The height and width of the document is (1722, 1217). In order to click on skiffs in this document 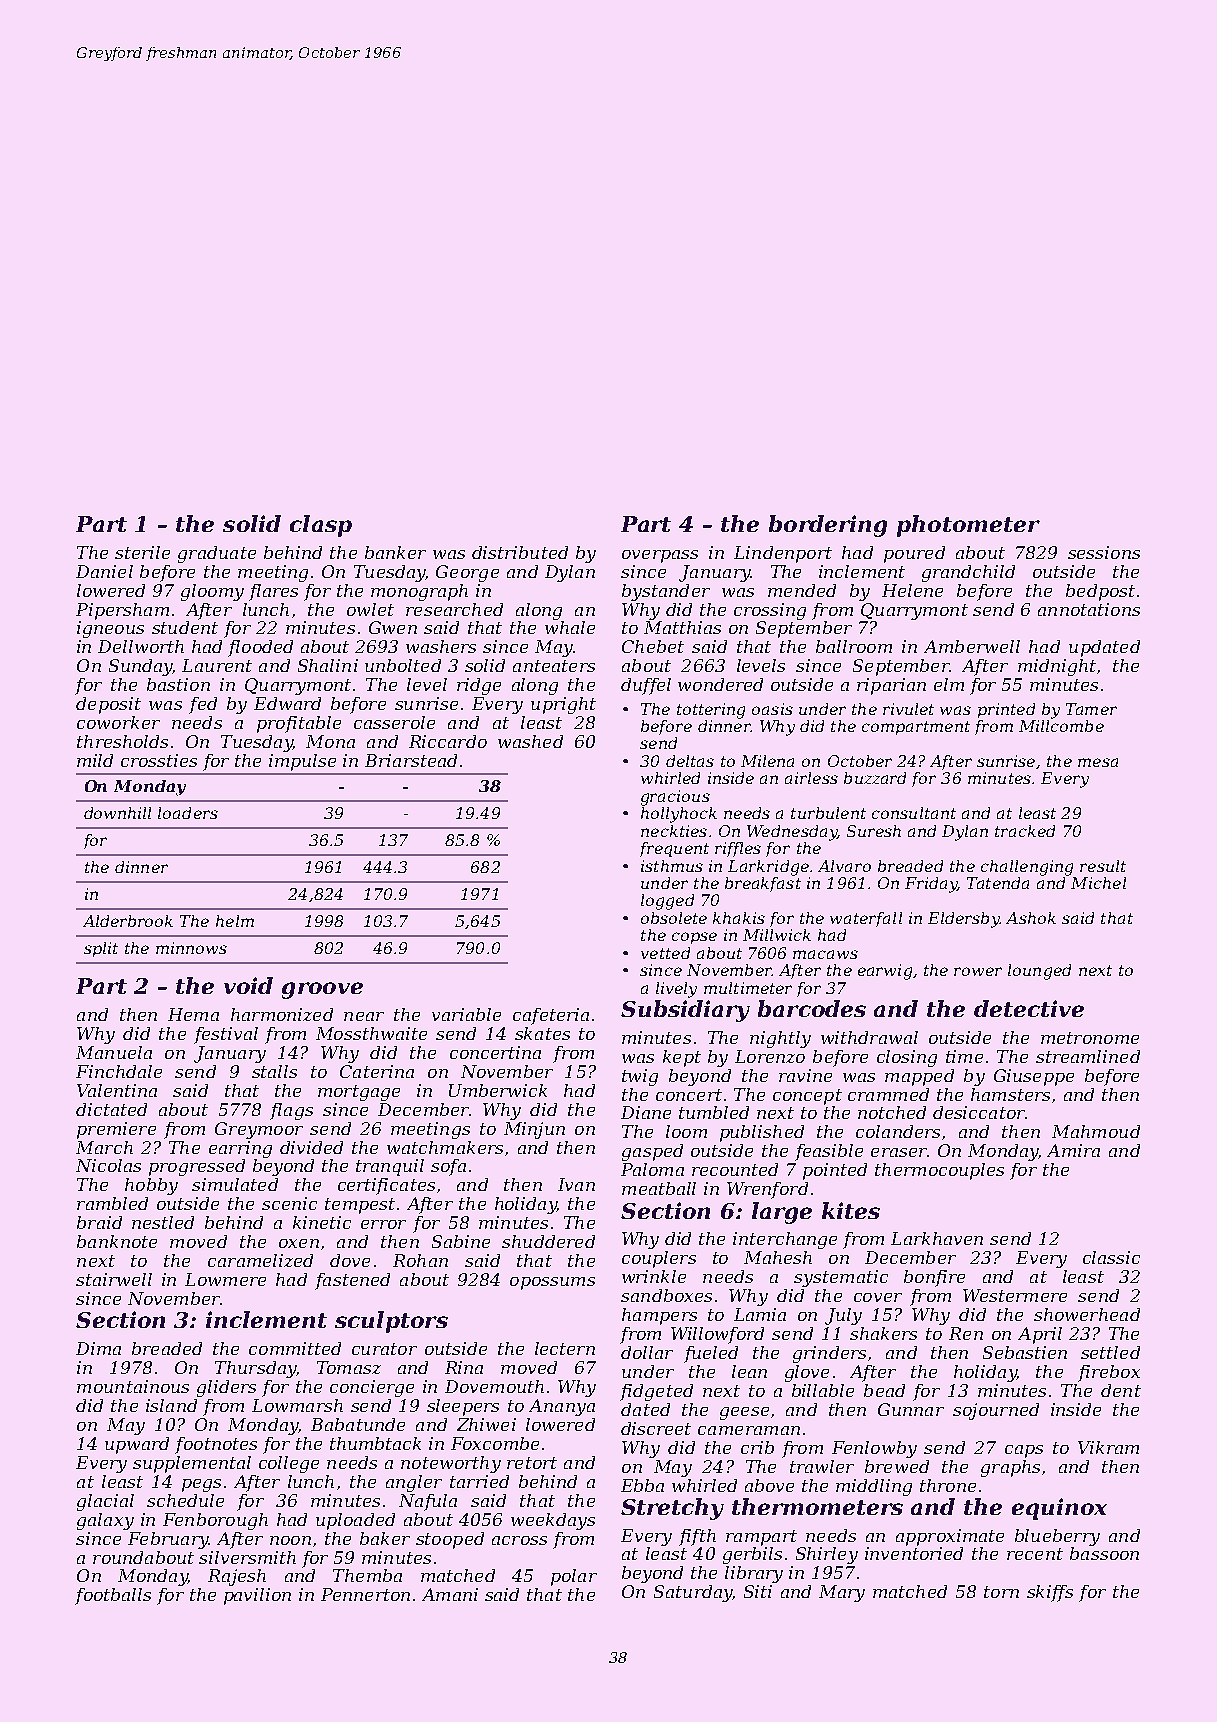, I will do `click(1050, 1593)`.
